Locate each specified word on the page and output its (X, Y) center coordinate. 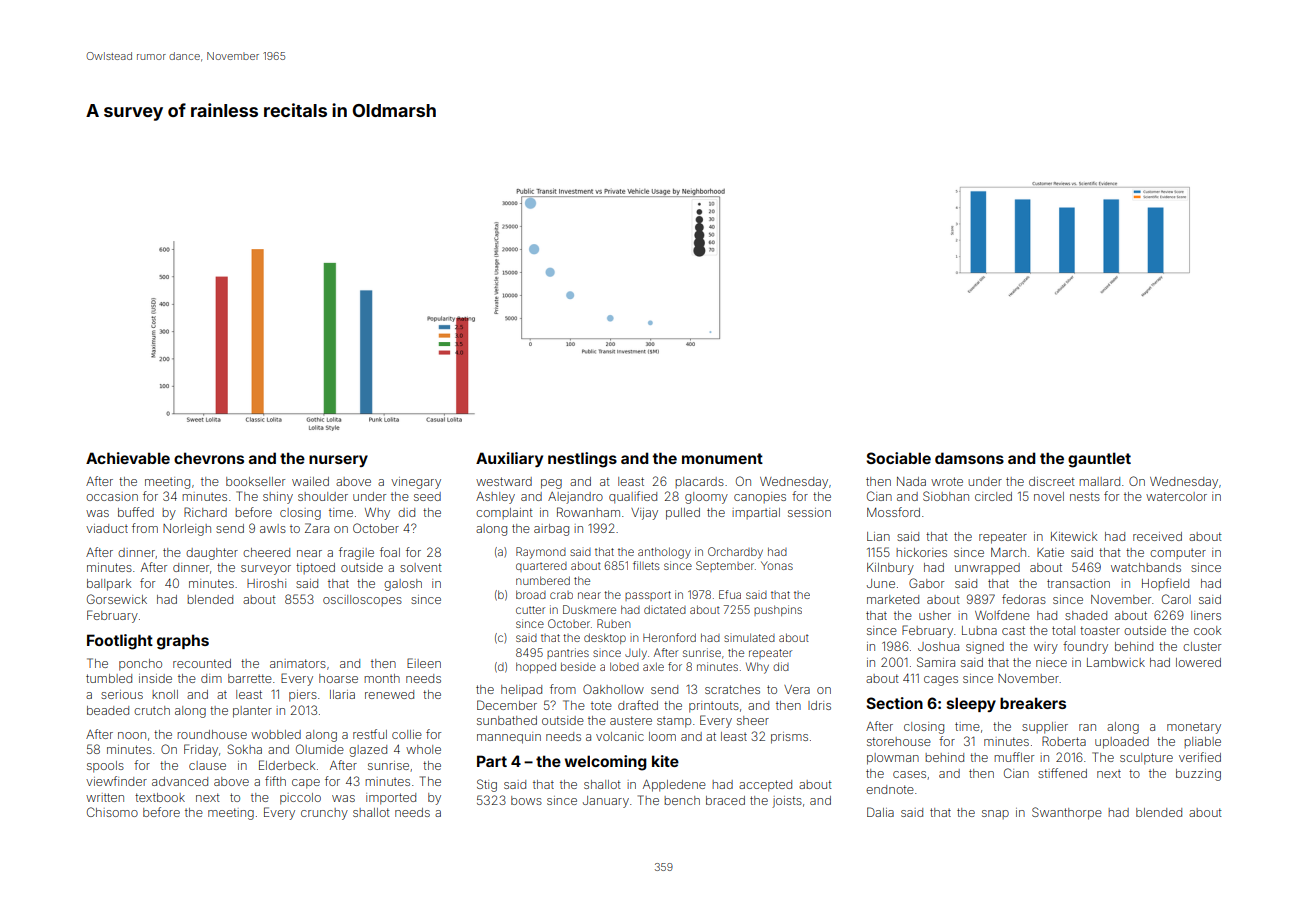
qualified (633, 497)
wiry (1046, 648)
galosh (403, 585)
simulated (749, 637)
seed (427, 496)
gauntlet (1099, 460)
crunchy (324, 814)
